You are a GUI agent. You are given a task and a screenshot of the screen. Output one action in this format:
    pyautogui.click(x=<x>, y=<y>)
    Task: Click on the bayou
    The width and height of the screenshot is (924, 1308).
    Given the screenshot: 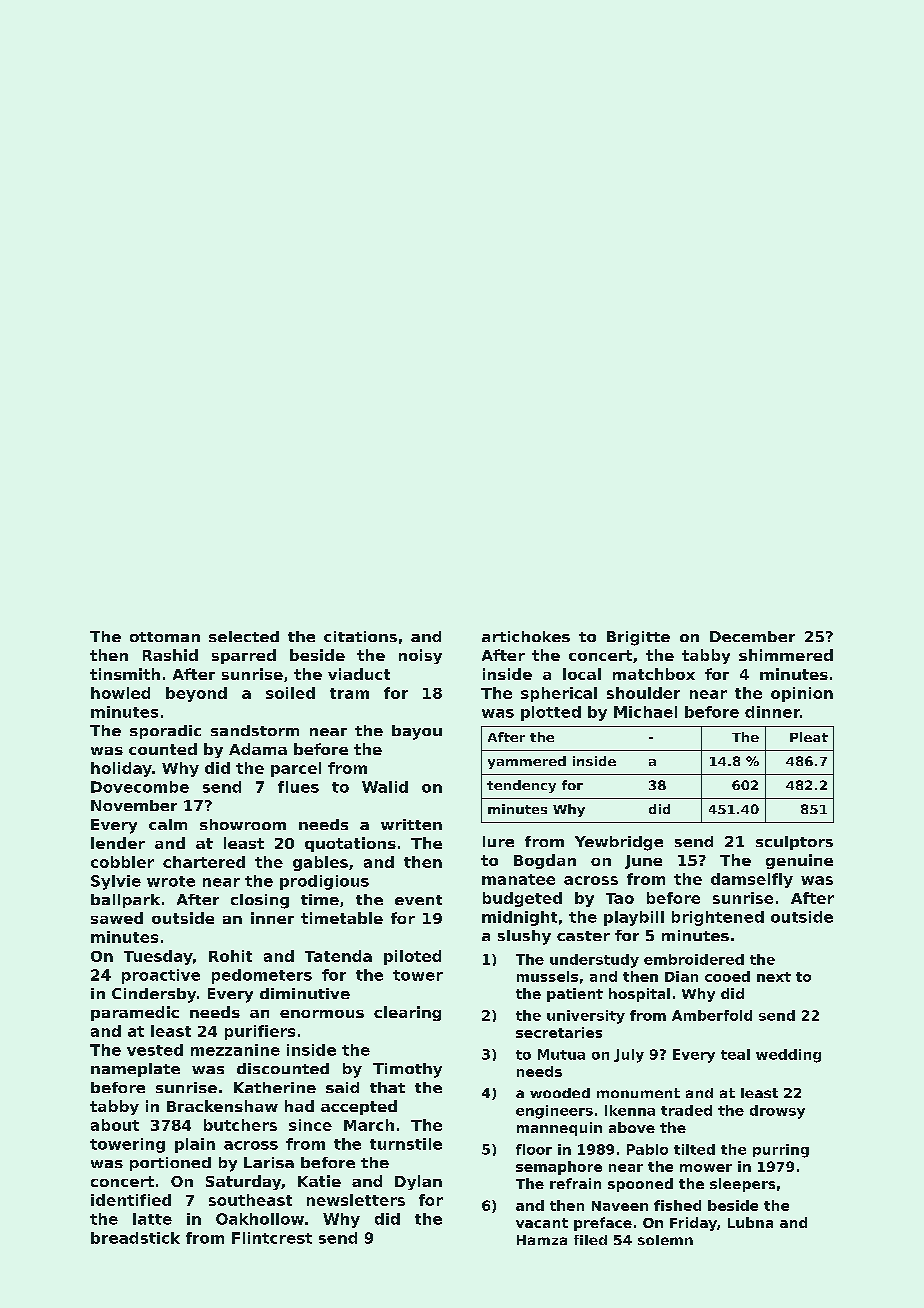 What is the action you would take?
    pyautogui.click(x=417, y=732)
